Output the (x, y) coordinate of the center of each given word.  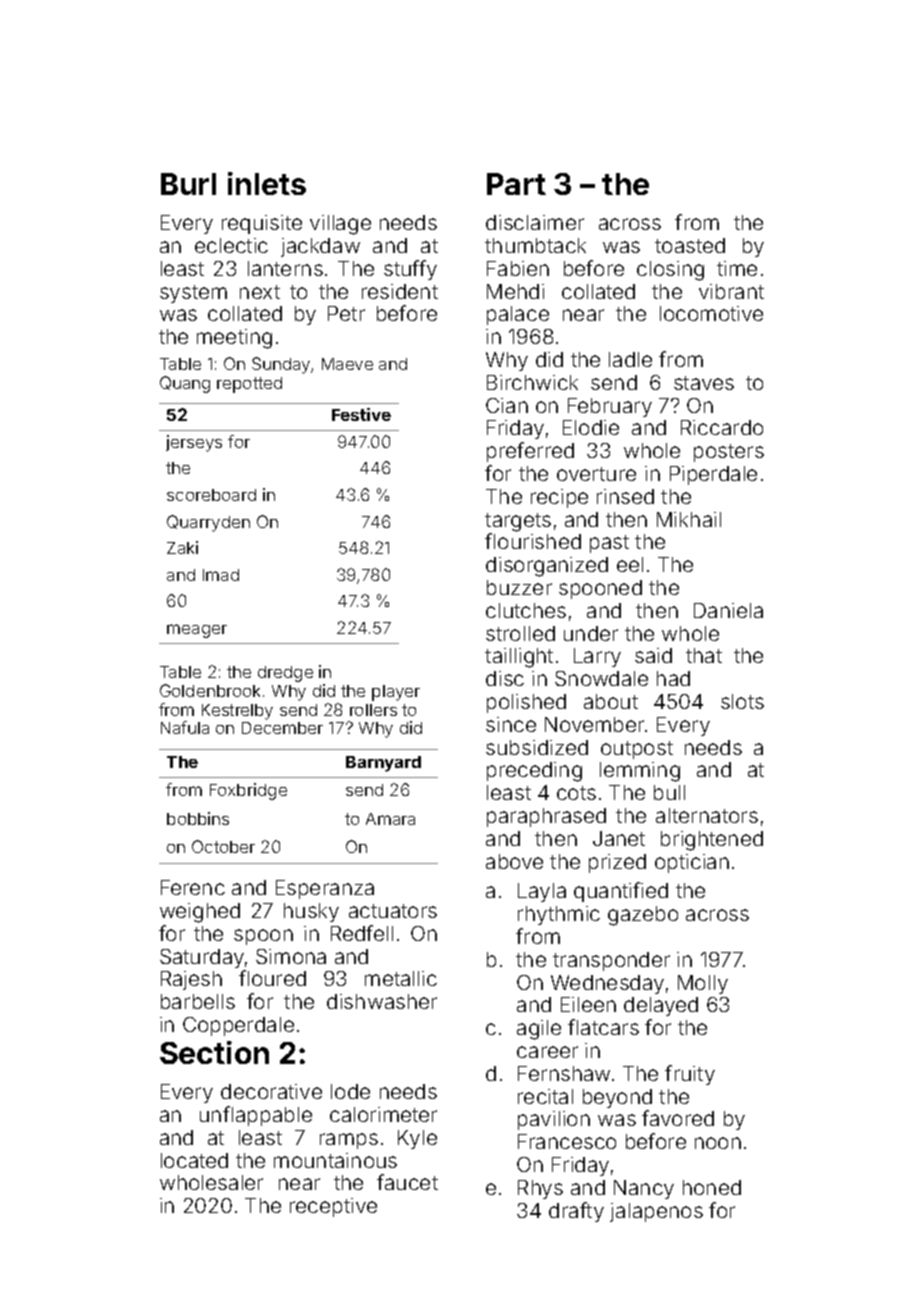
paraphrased (546, 817)
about (611, 701)
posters (729, 453)
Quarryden (208, 523)
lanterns (285, 268)
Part (516, 184)
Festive (361, 414)
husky (311, 912)
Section (214, 1052)
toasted (690, 245)
